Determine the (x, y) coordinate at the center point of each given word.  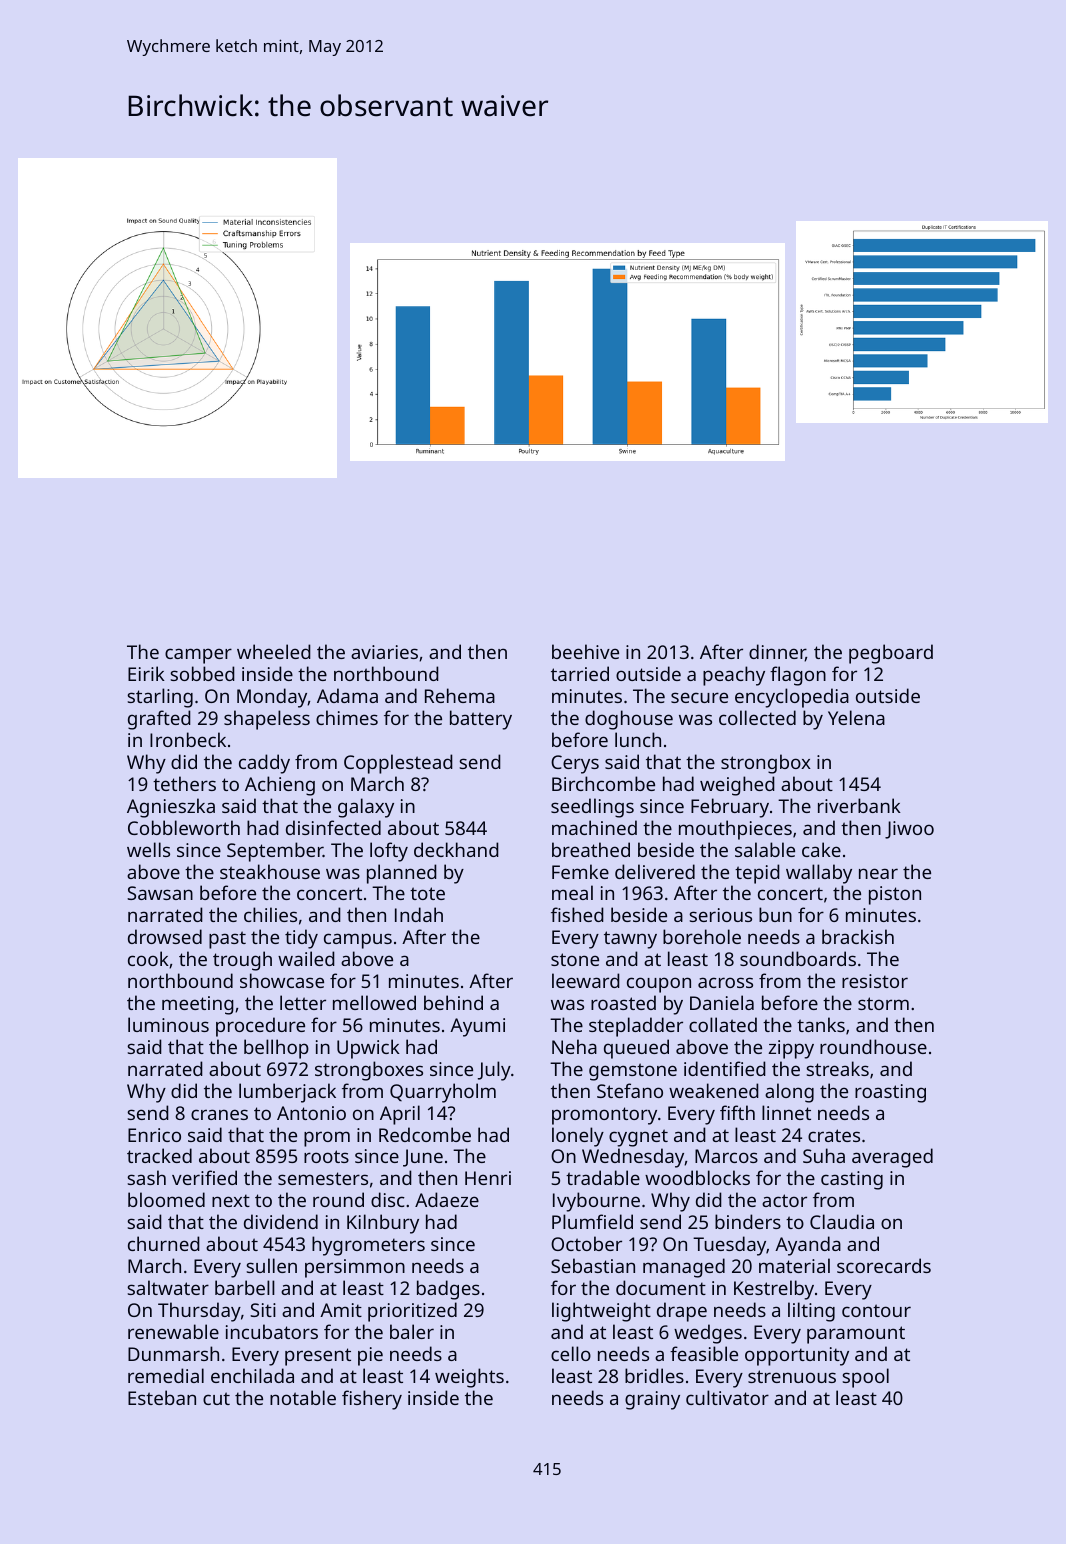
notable (303, 1397)
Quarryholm (443, 1093)
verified (204, 1177)
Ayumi (477, 1027)
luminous (168, 1024)
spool (865, 1378)
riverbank (859, 805)
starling (160, 698)
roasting (890, 1093)
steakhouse (270, 871)
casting (852, 1180)
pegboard (891, 654)
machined (594, 827)
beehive (585, 651)
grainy (652, 1400)
